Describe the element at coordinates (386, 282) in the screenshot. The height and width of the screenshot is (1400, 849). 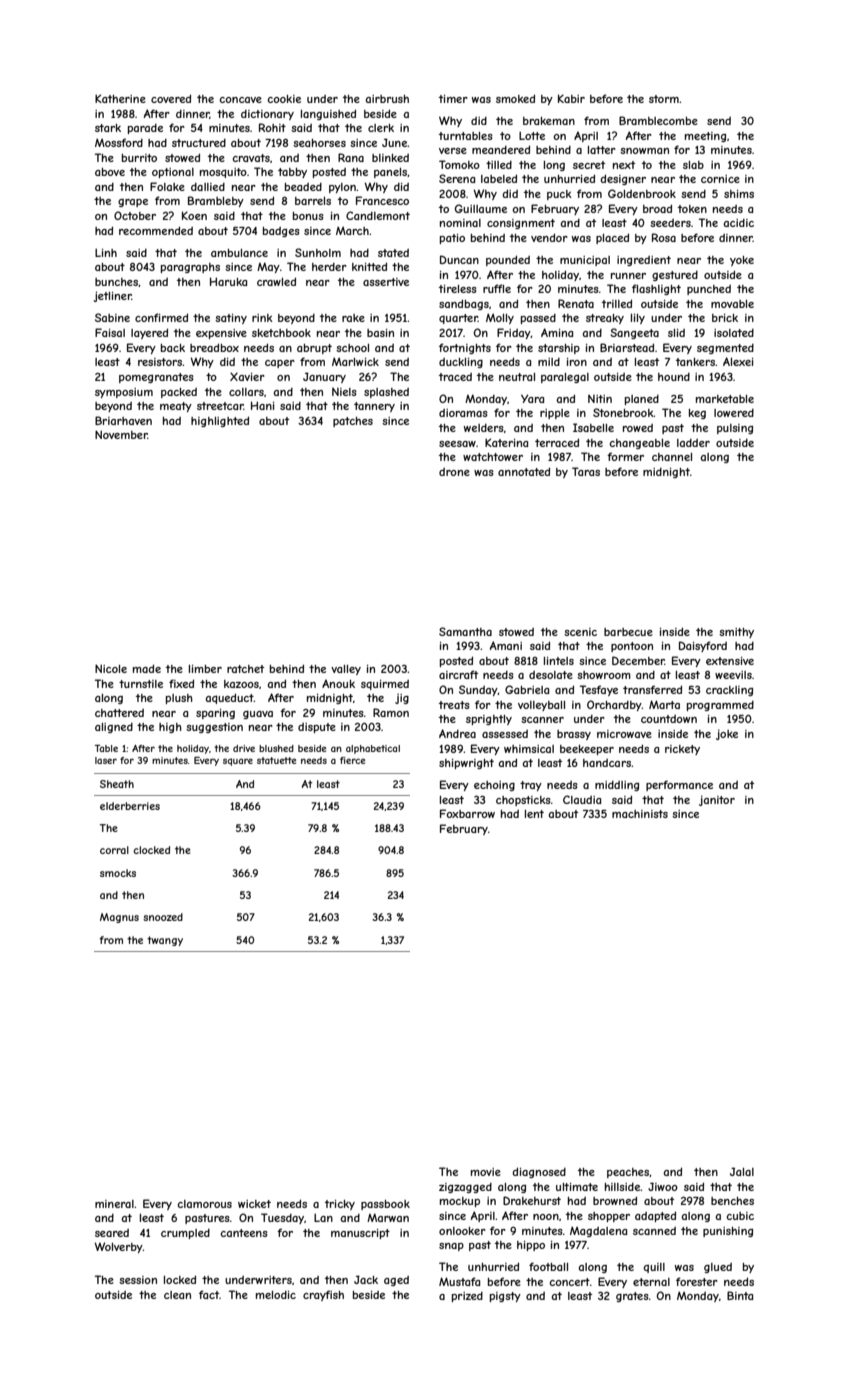
I see `assertive` at that location.
